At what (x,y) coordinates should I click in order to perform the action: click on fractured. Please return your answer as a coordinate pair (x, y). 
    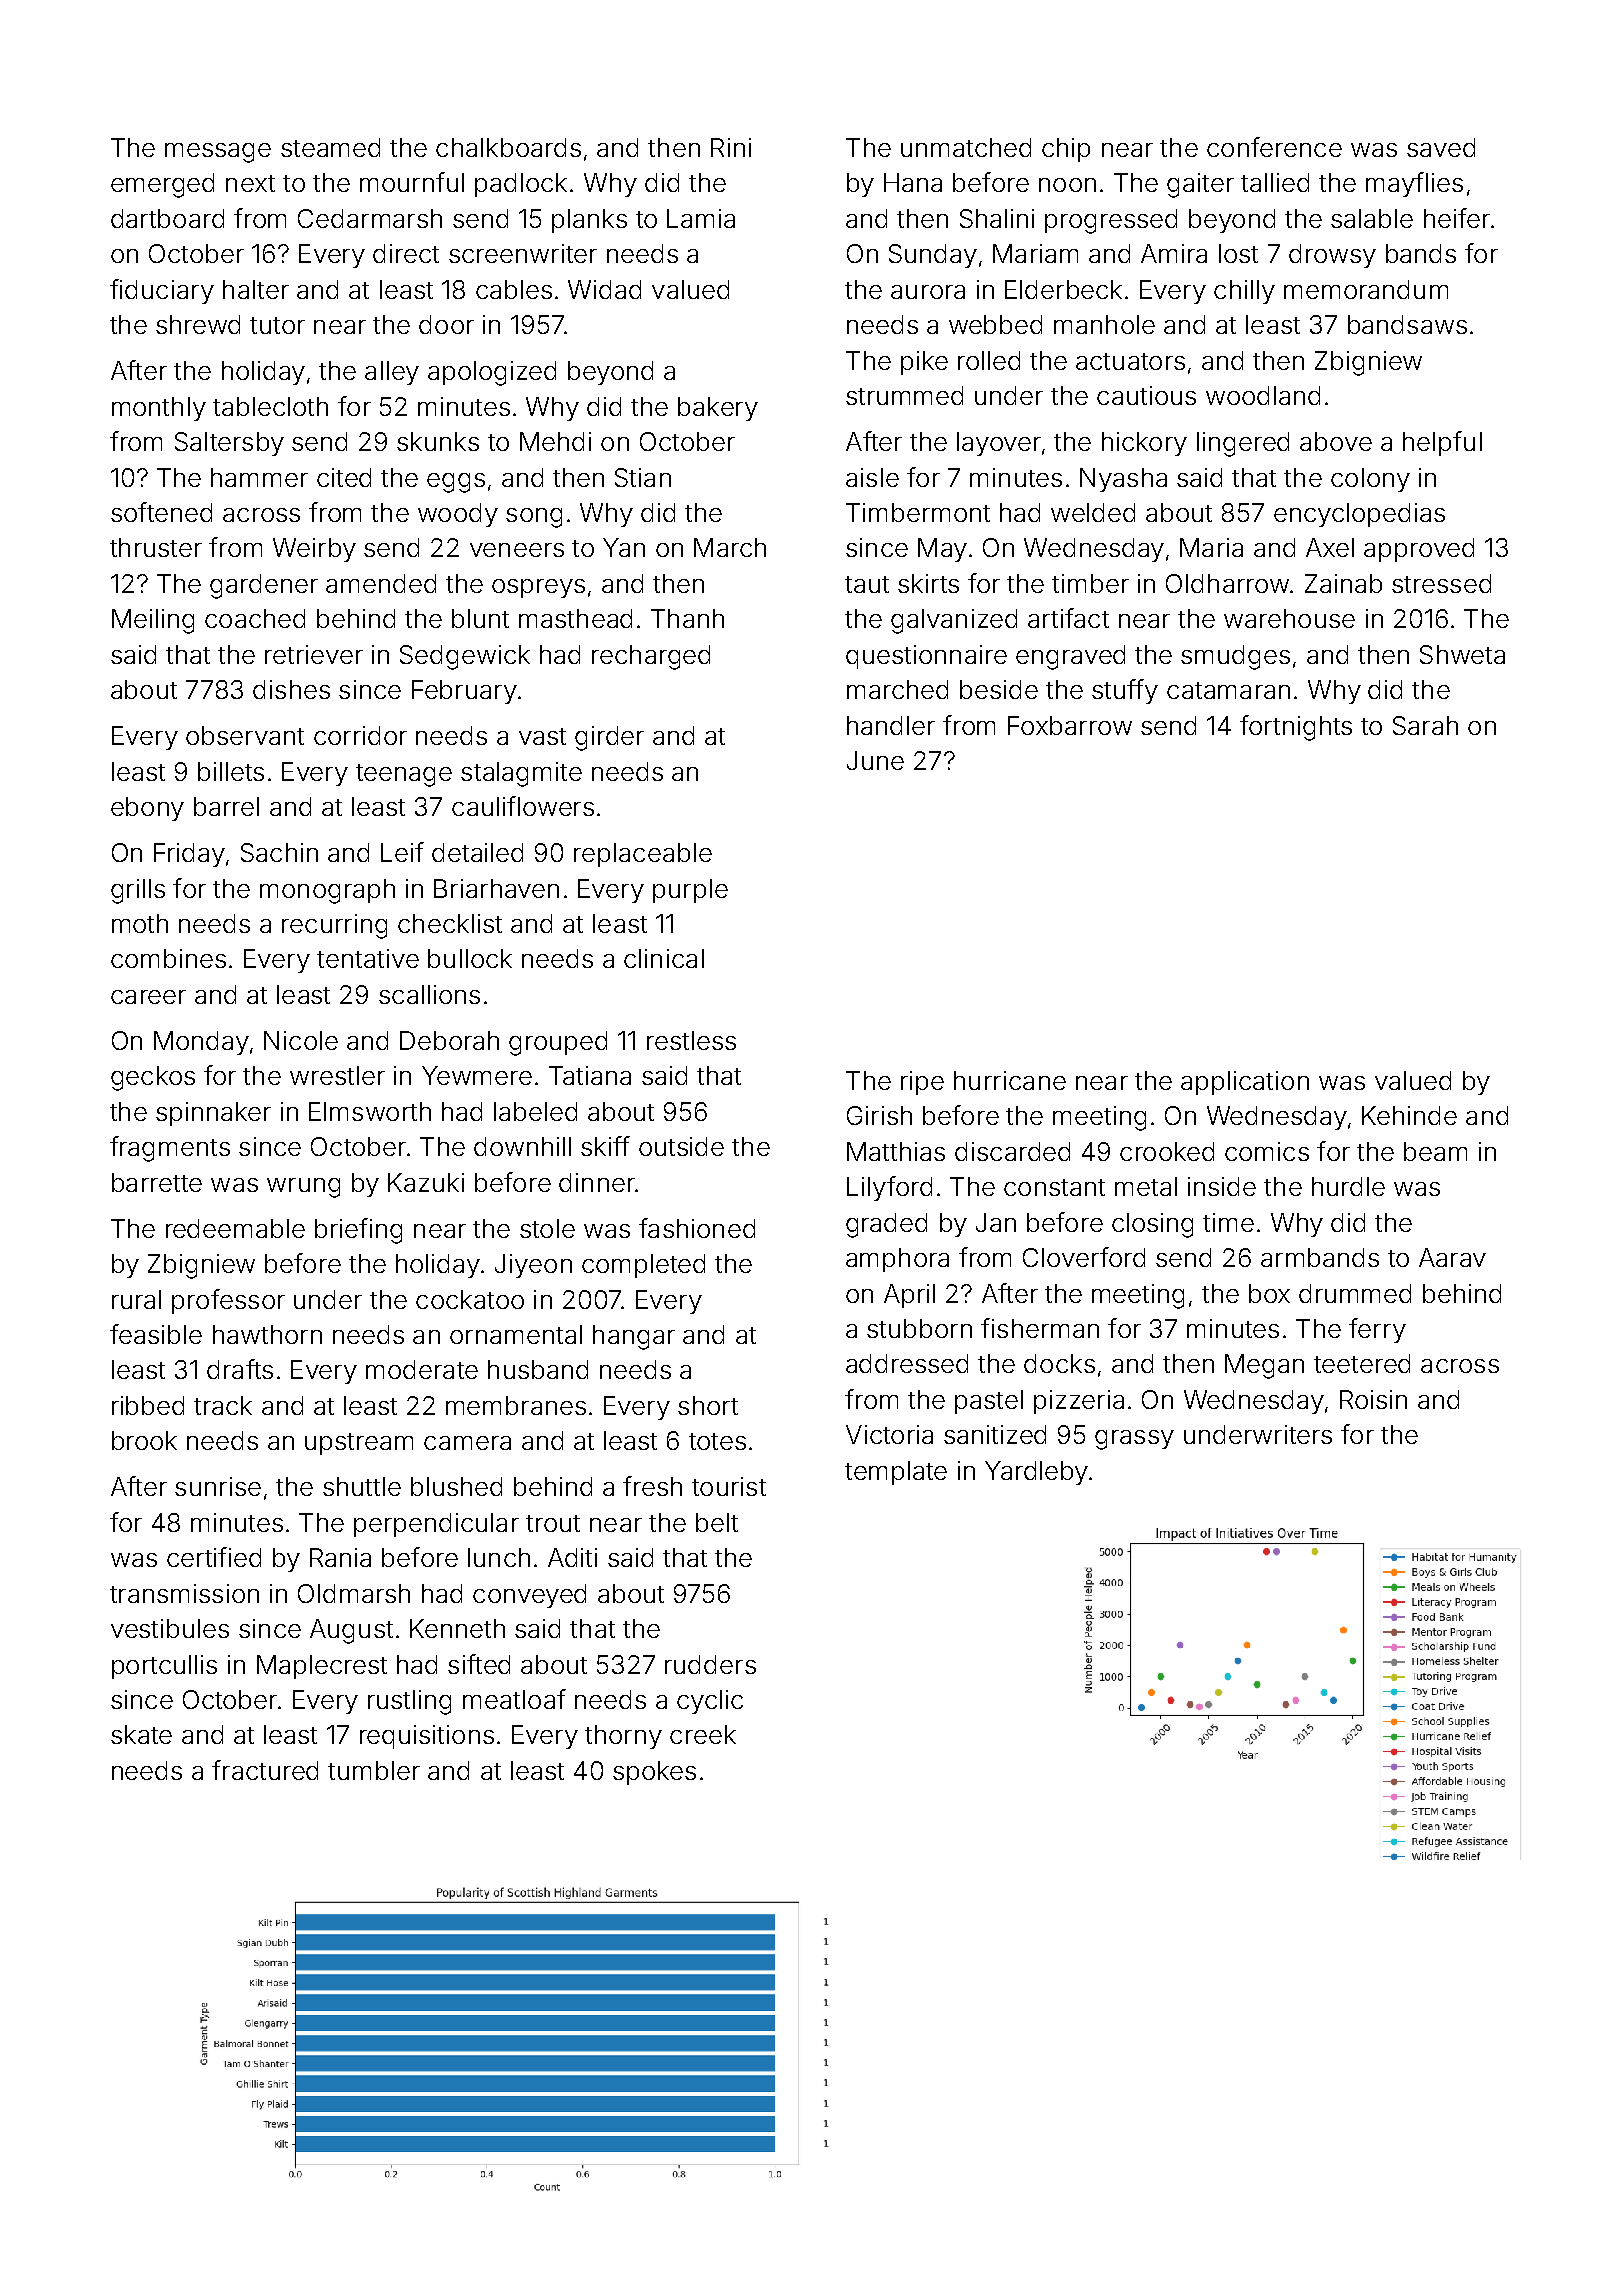
    Looking at the image, I should click on (265, 1770).
